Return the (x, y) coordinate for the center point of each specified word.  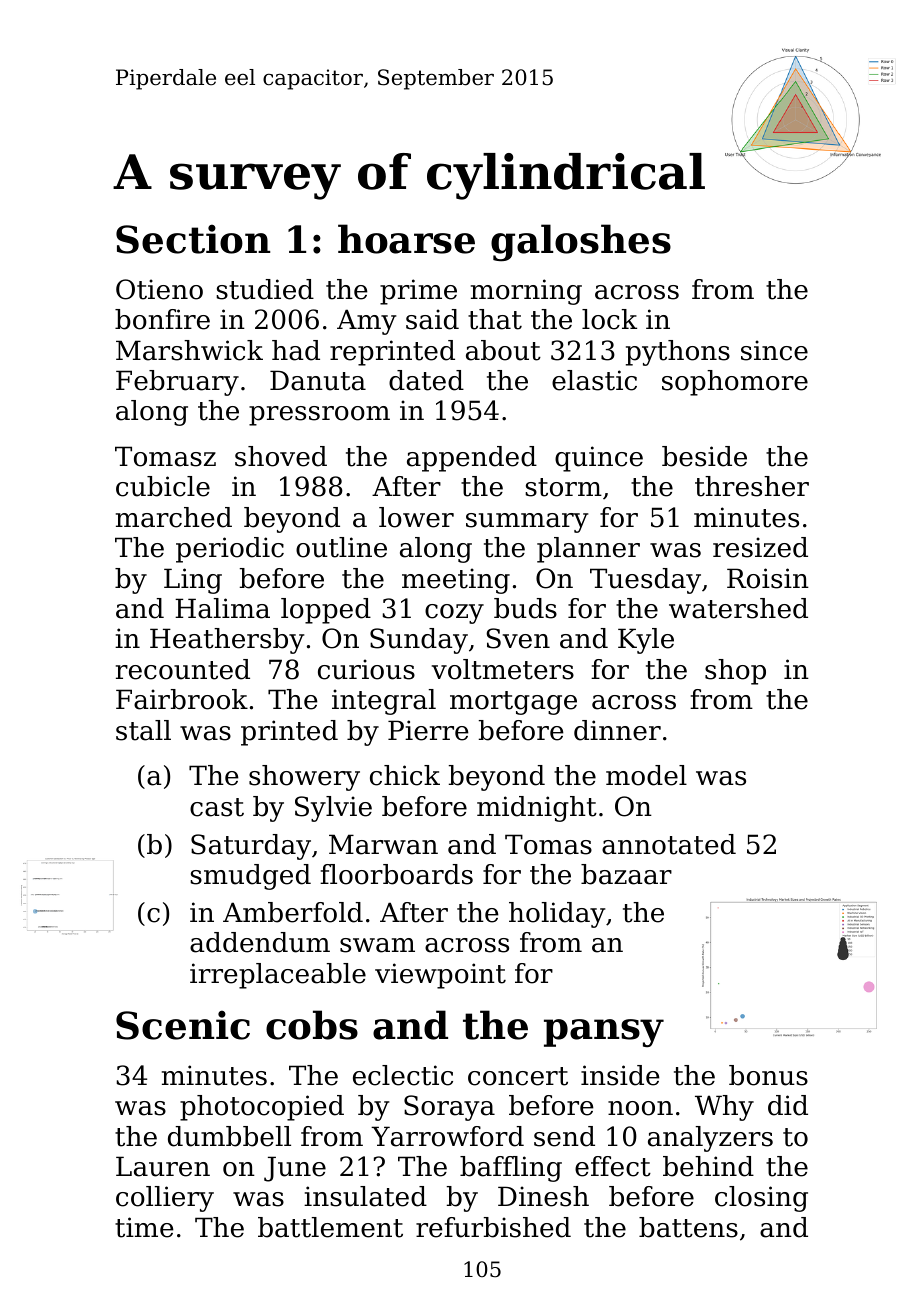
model (646, 775)
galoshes (581, 243)
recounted (183, 669)
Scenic (183, 1025)
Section (193, 239)
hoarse (406, 239)
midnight (537, 809)
